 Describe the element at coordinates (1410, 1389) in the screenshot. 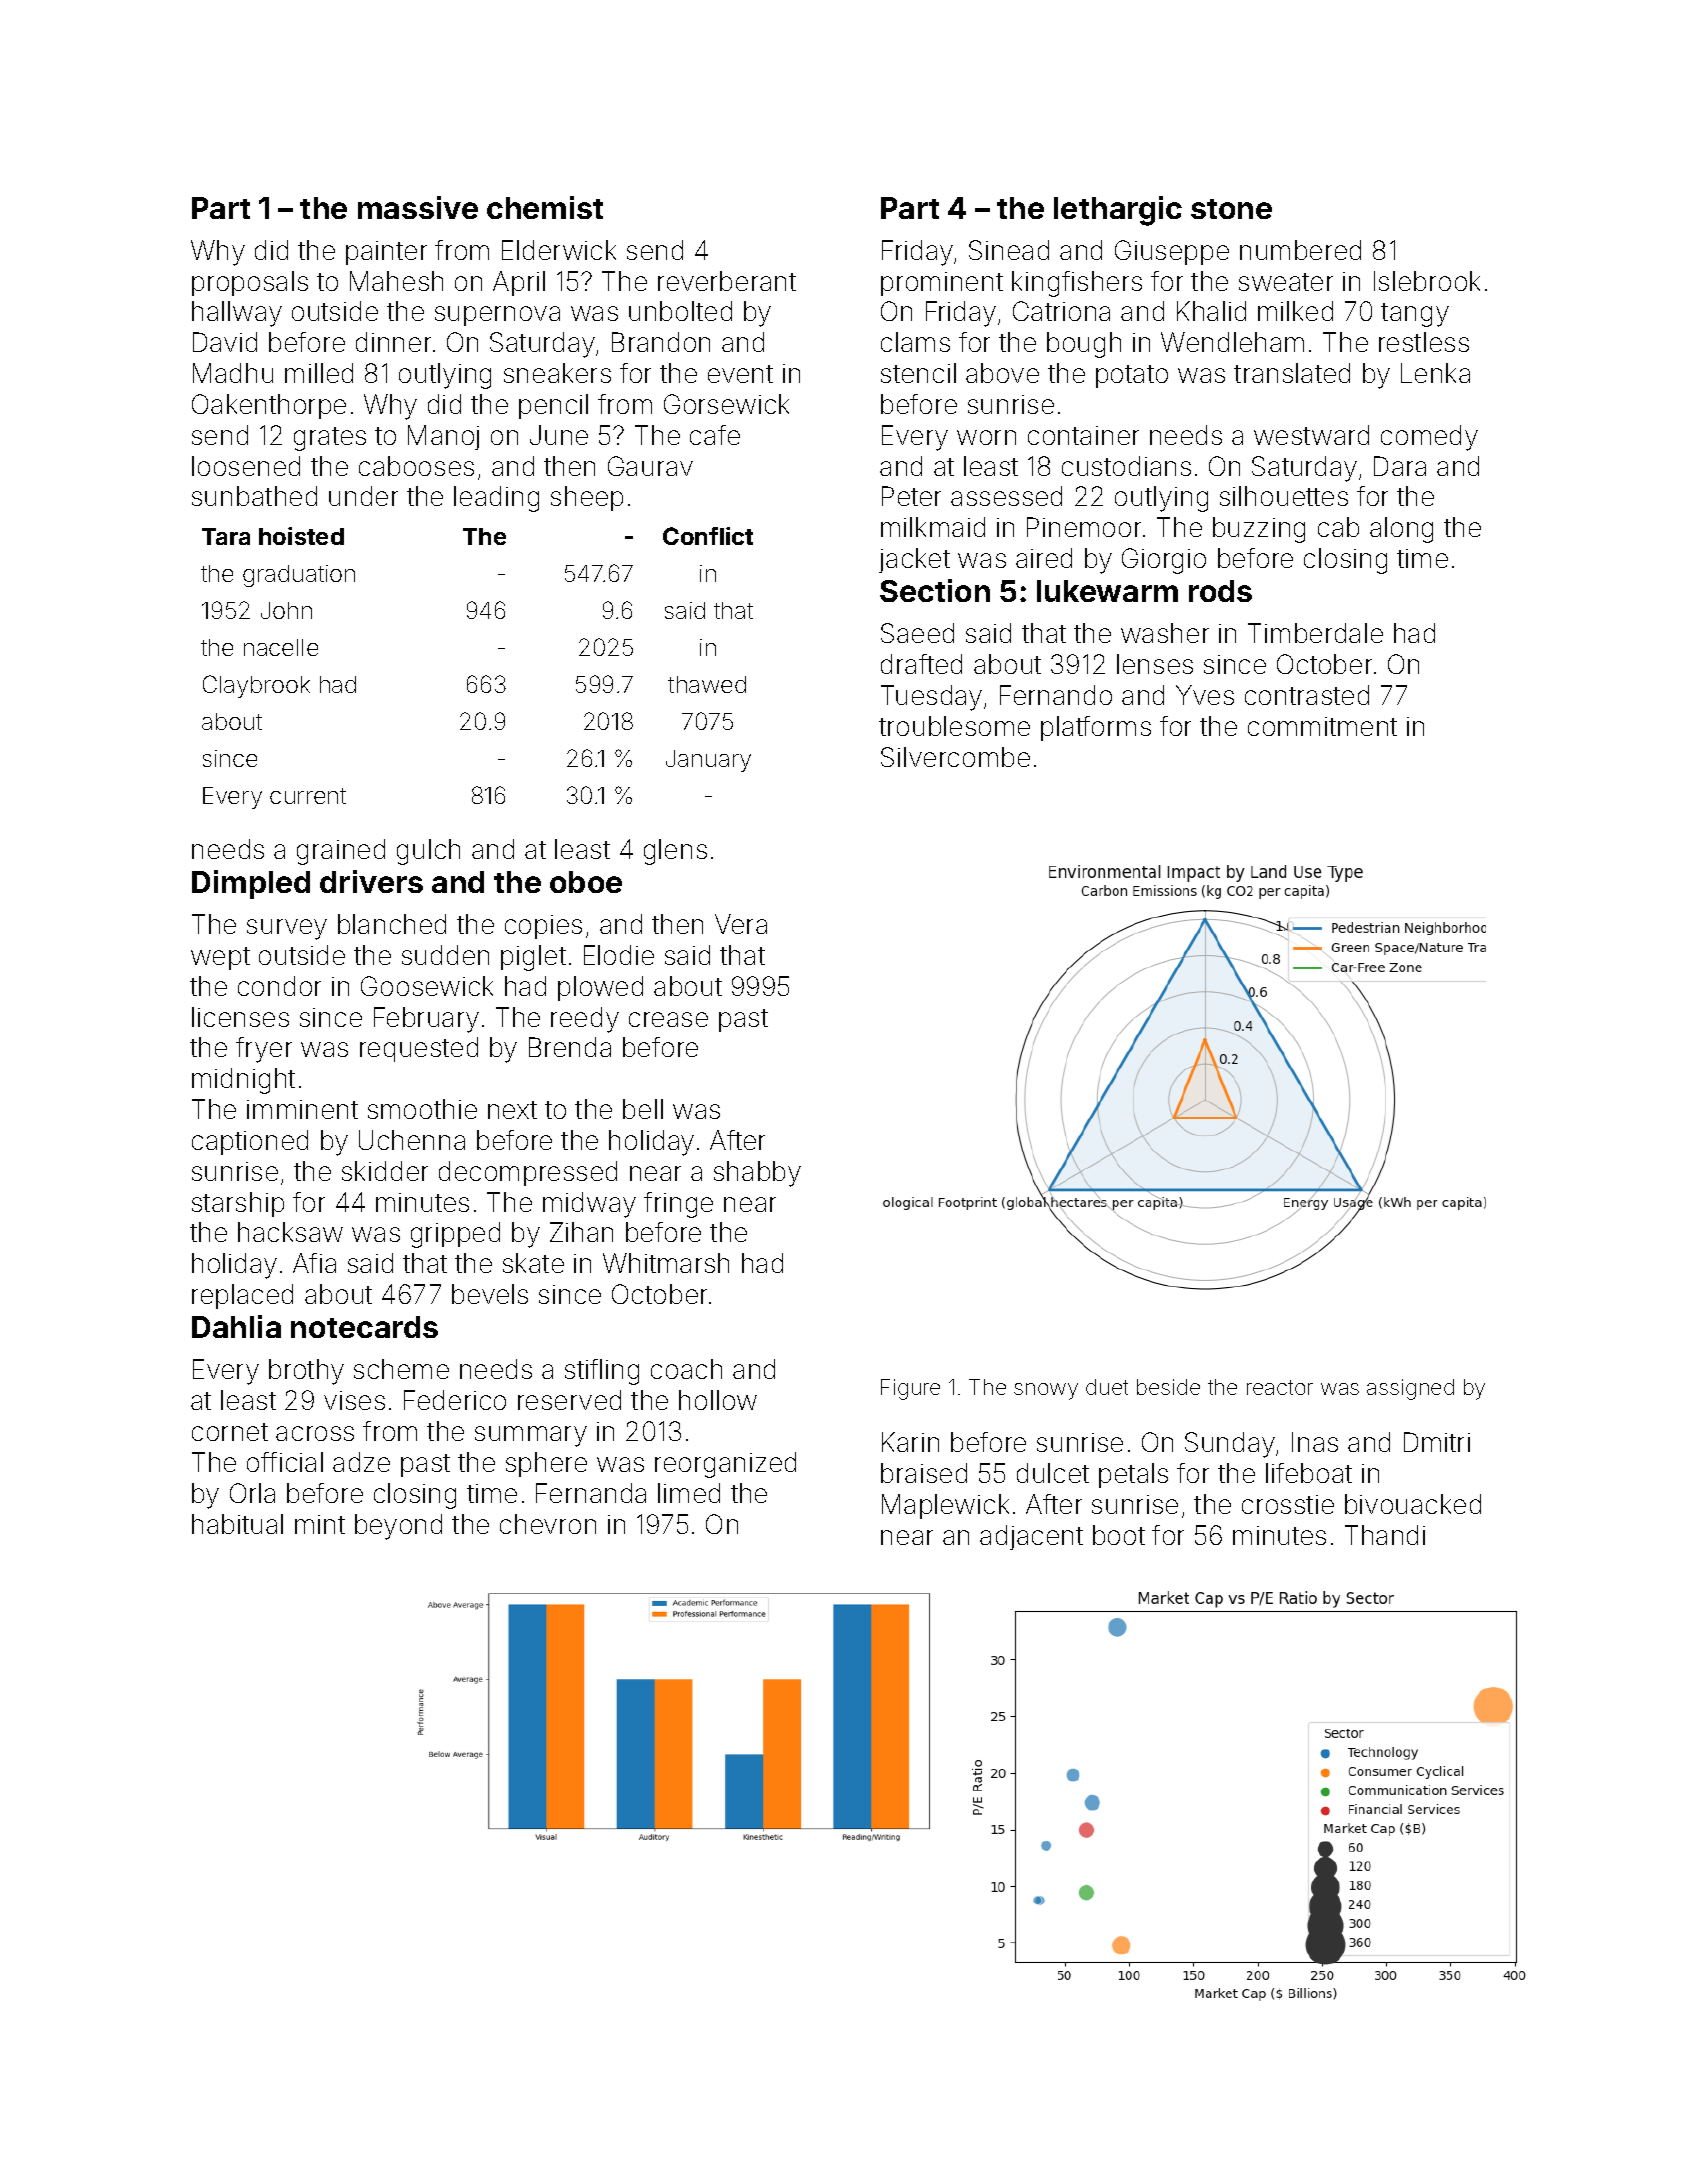

I see `assigned` at that location.
